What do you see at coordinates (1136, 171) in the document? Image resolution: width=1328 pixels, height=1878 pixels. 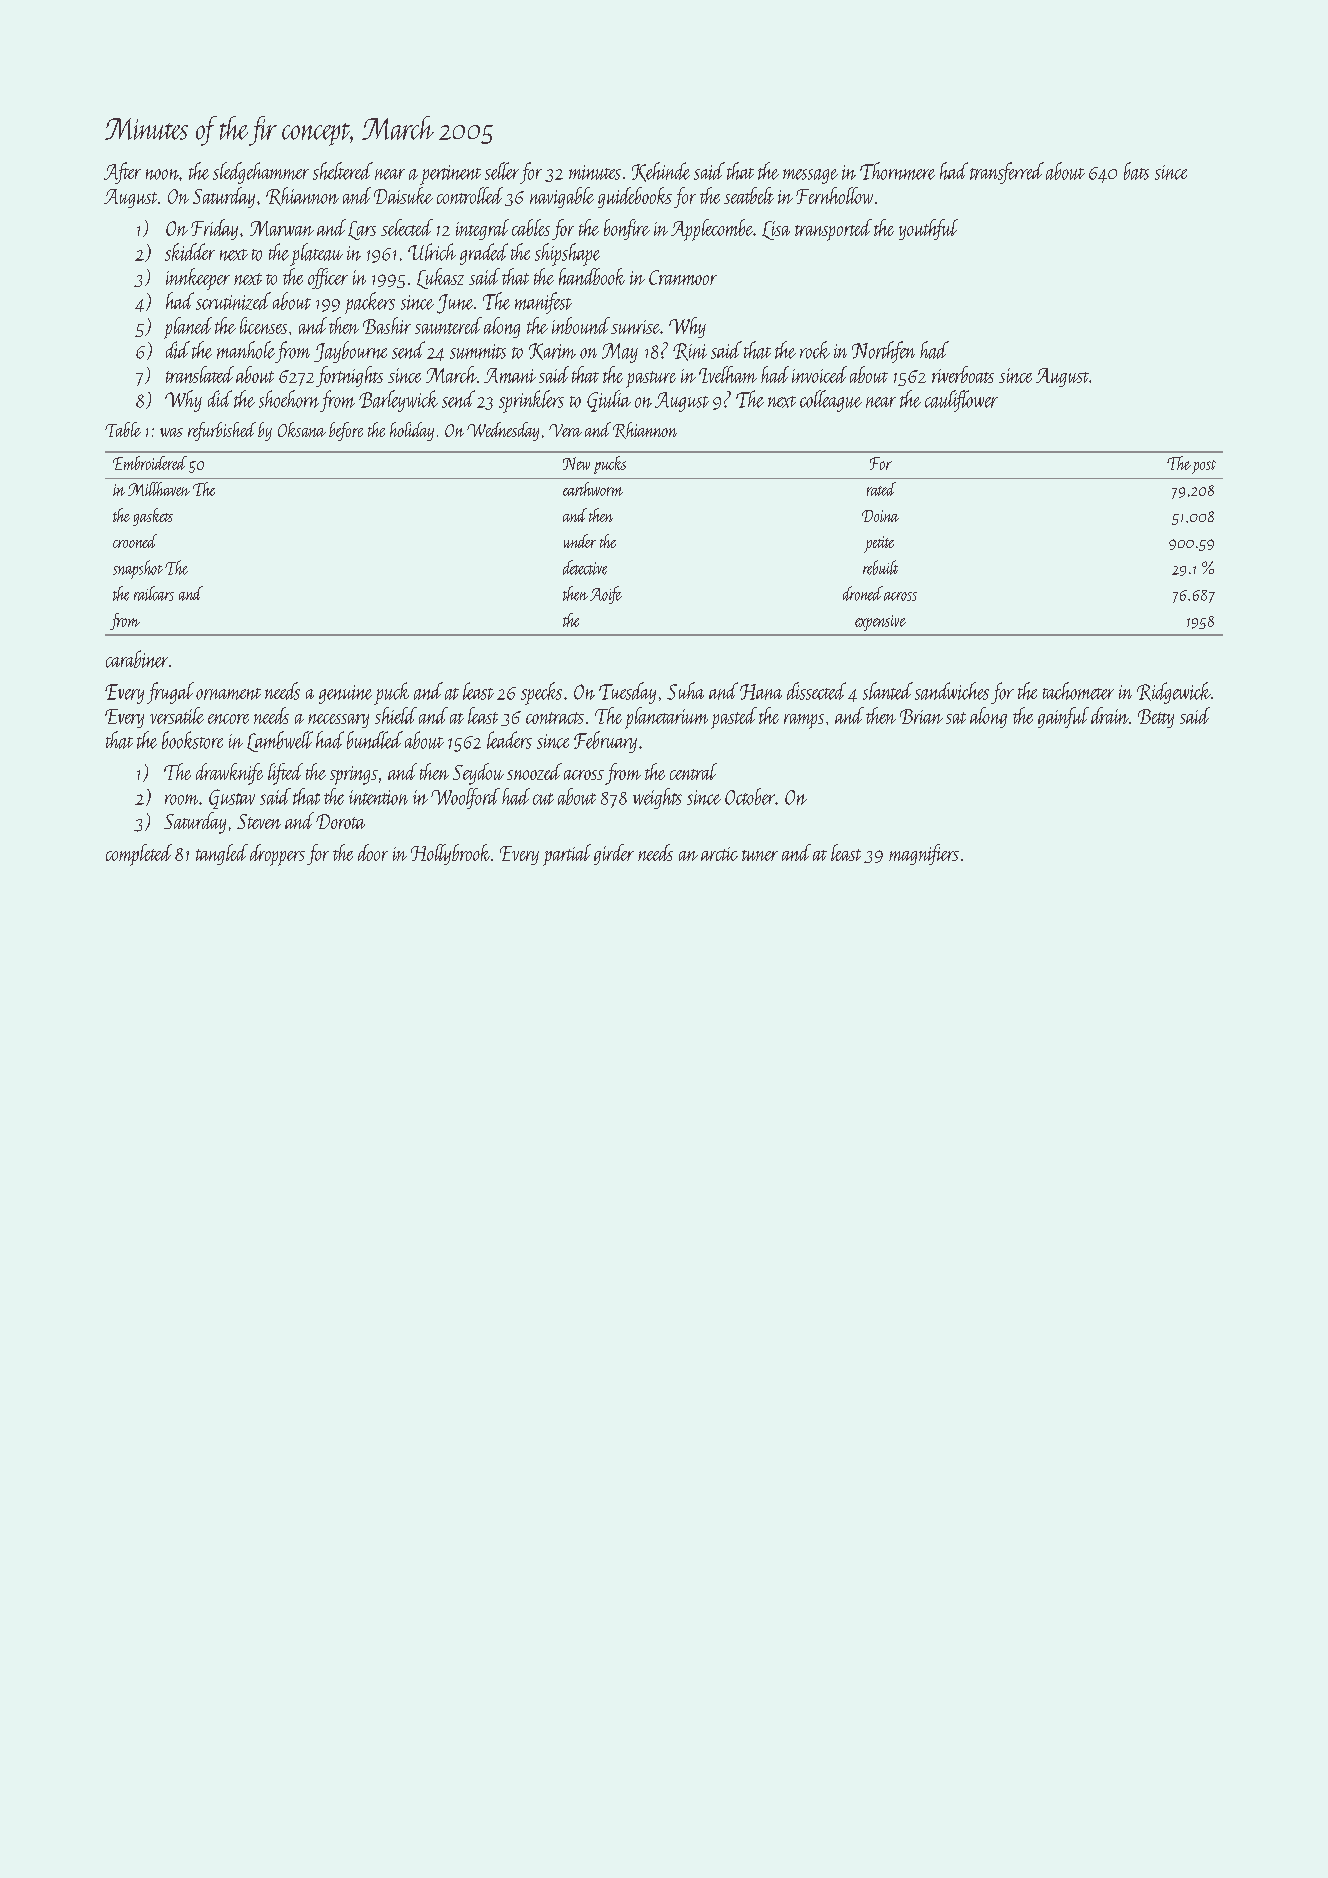 I see `bats` at bounding box center [1136, 171].
